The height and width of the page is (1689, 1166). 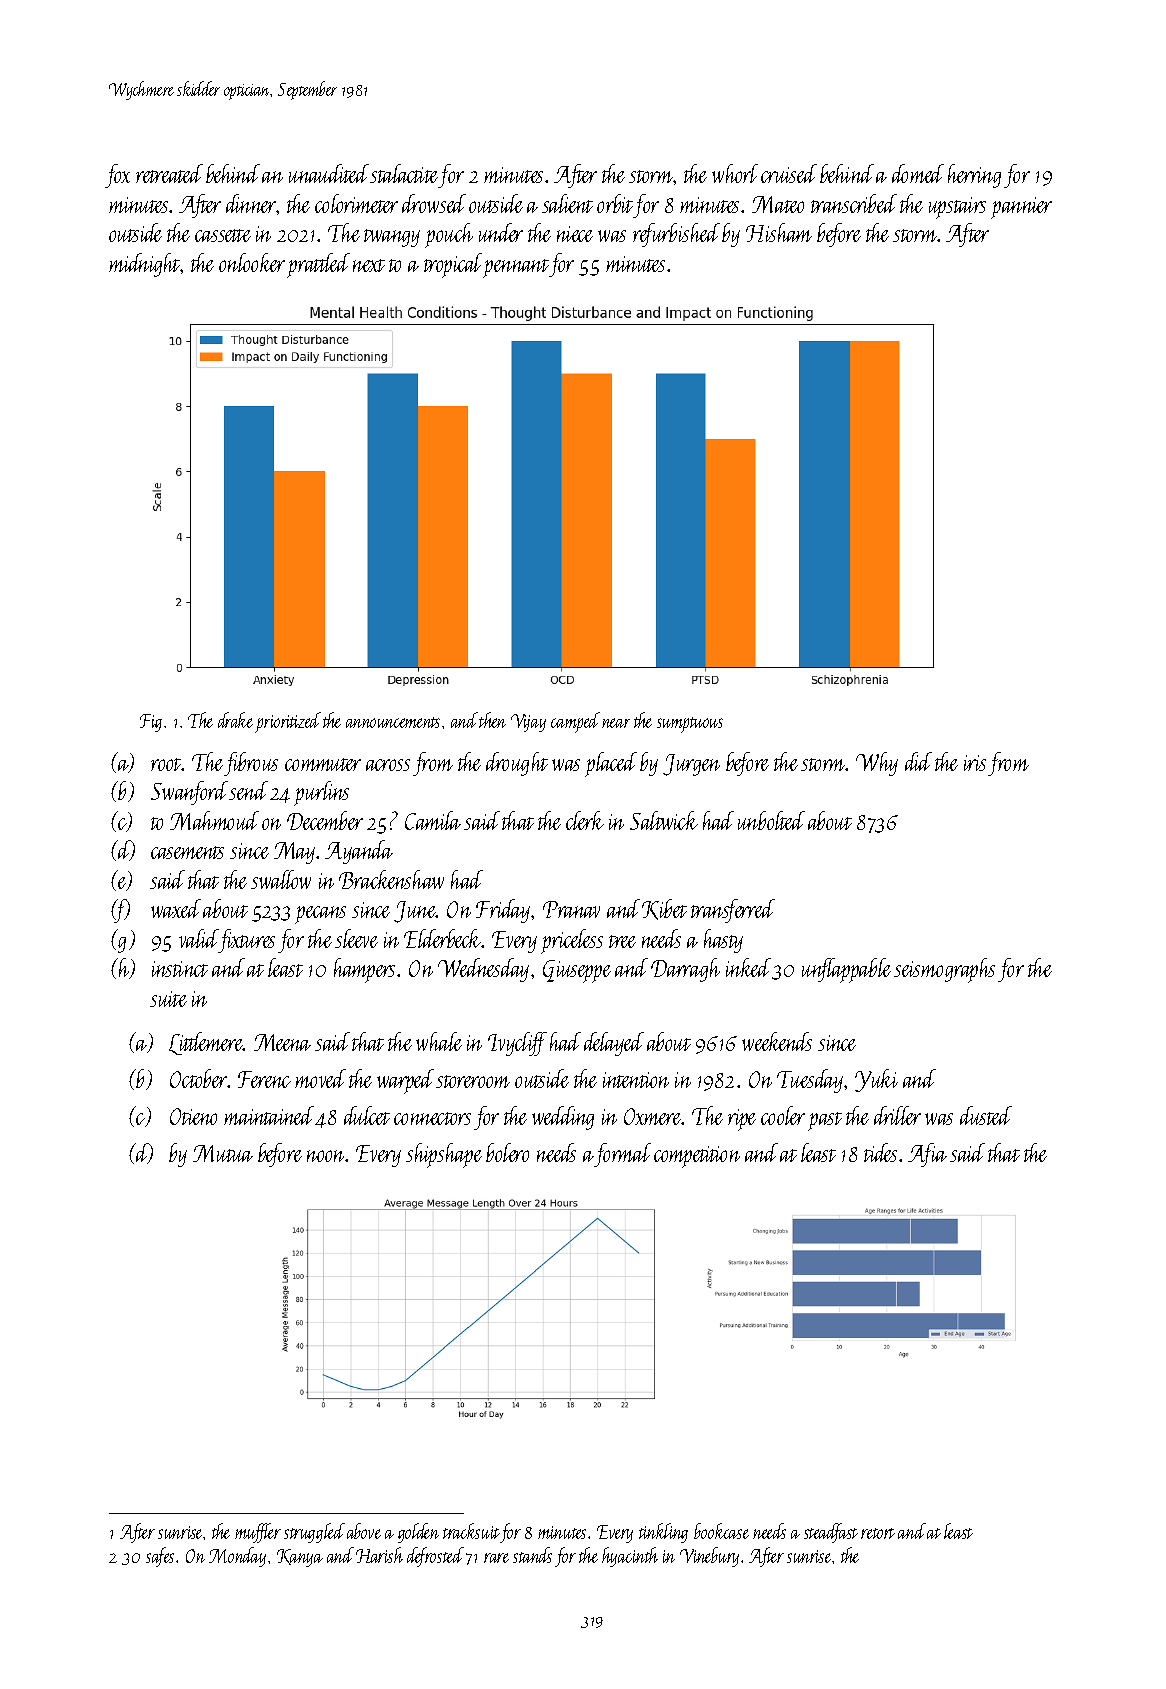 What do you see at coordinates (223, 235) in the page?
I see `cassette` at bounding box center [223, 235].
